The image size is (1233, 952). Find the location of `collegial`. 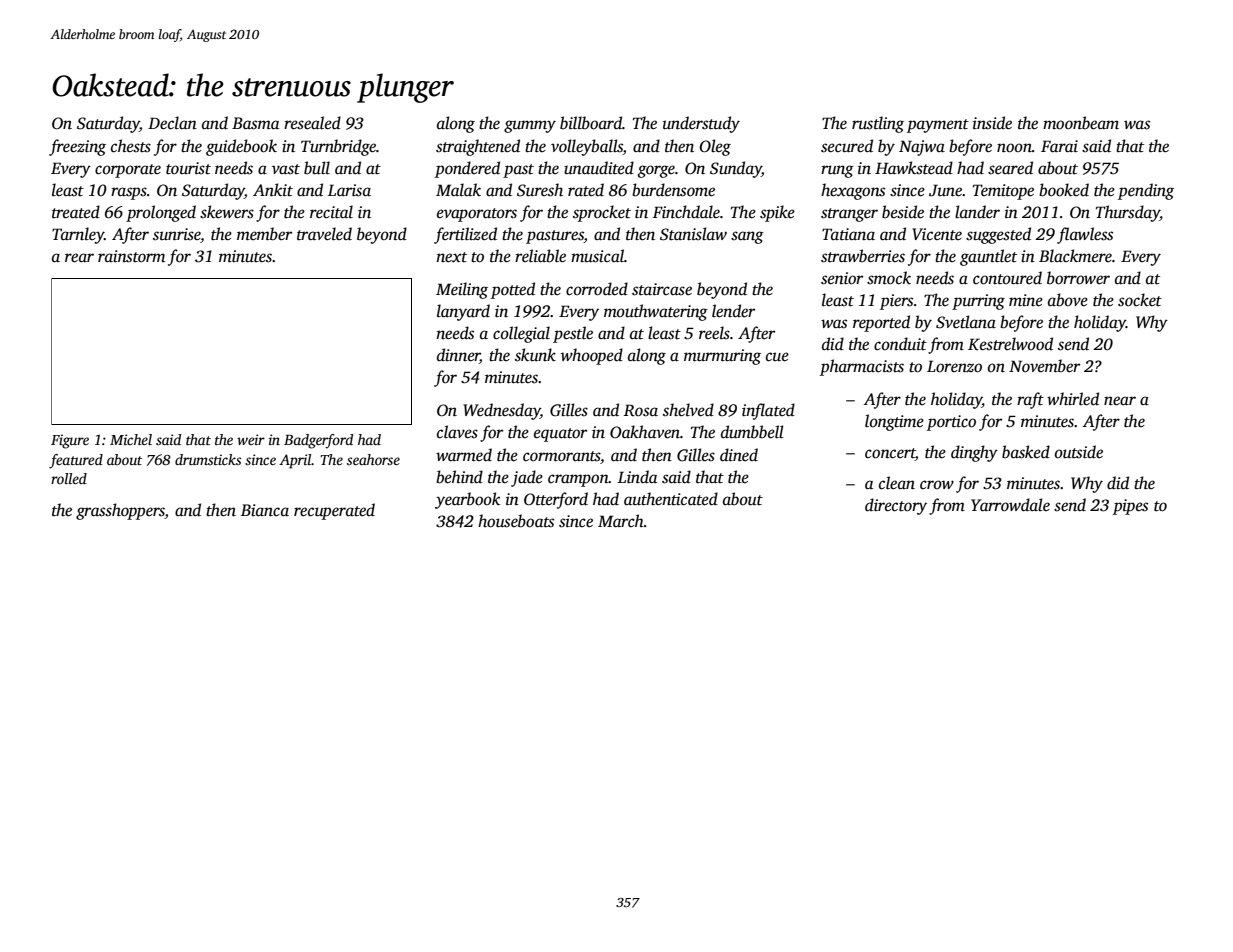

collegial is located at coordinates (521, 334).
